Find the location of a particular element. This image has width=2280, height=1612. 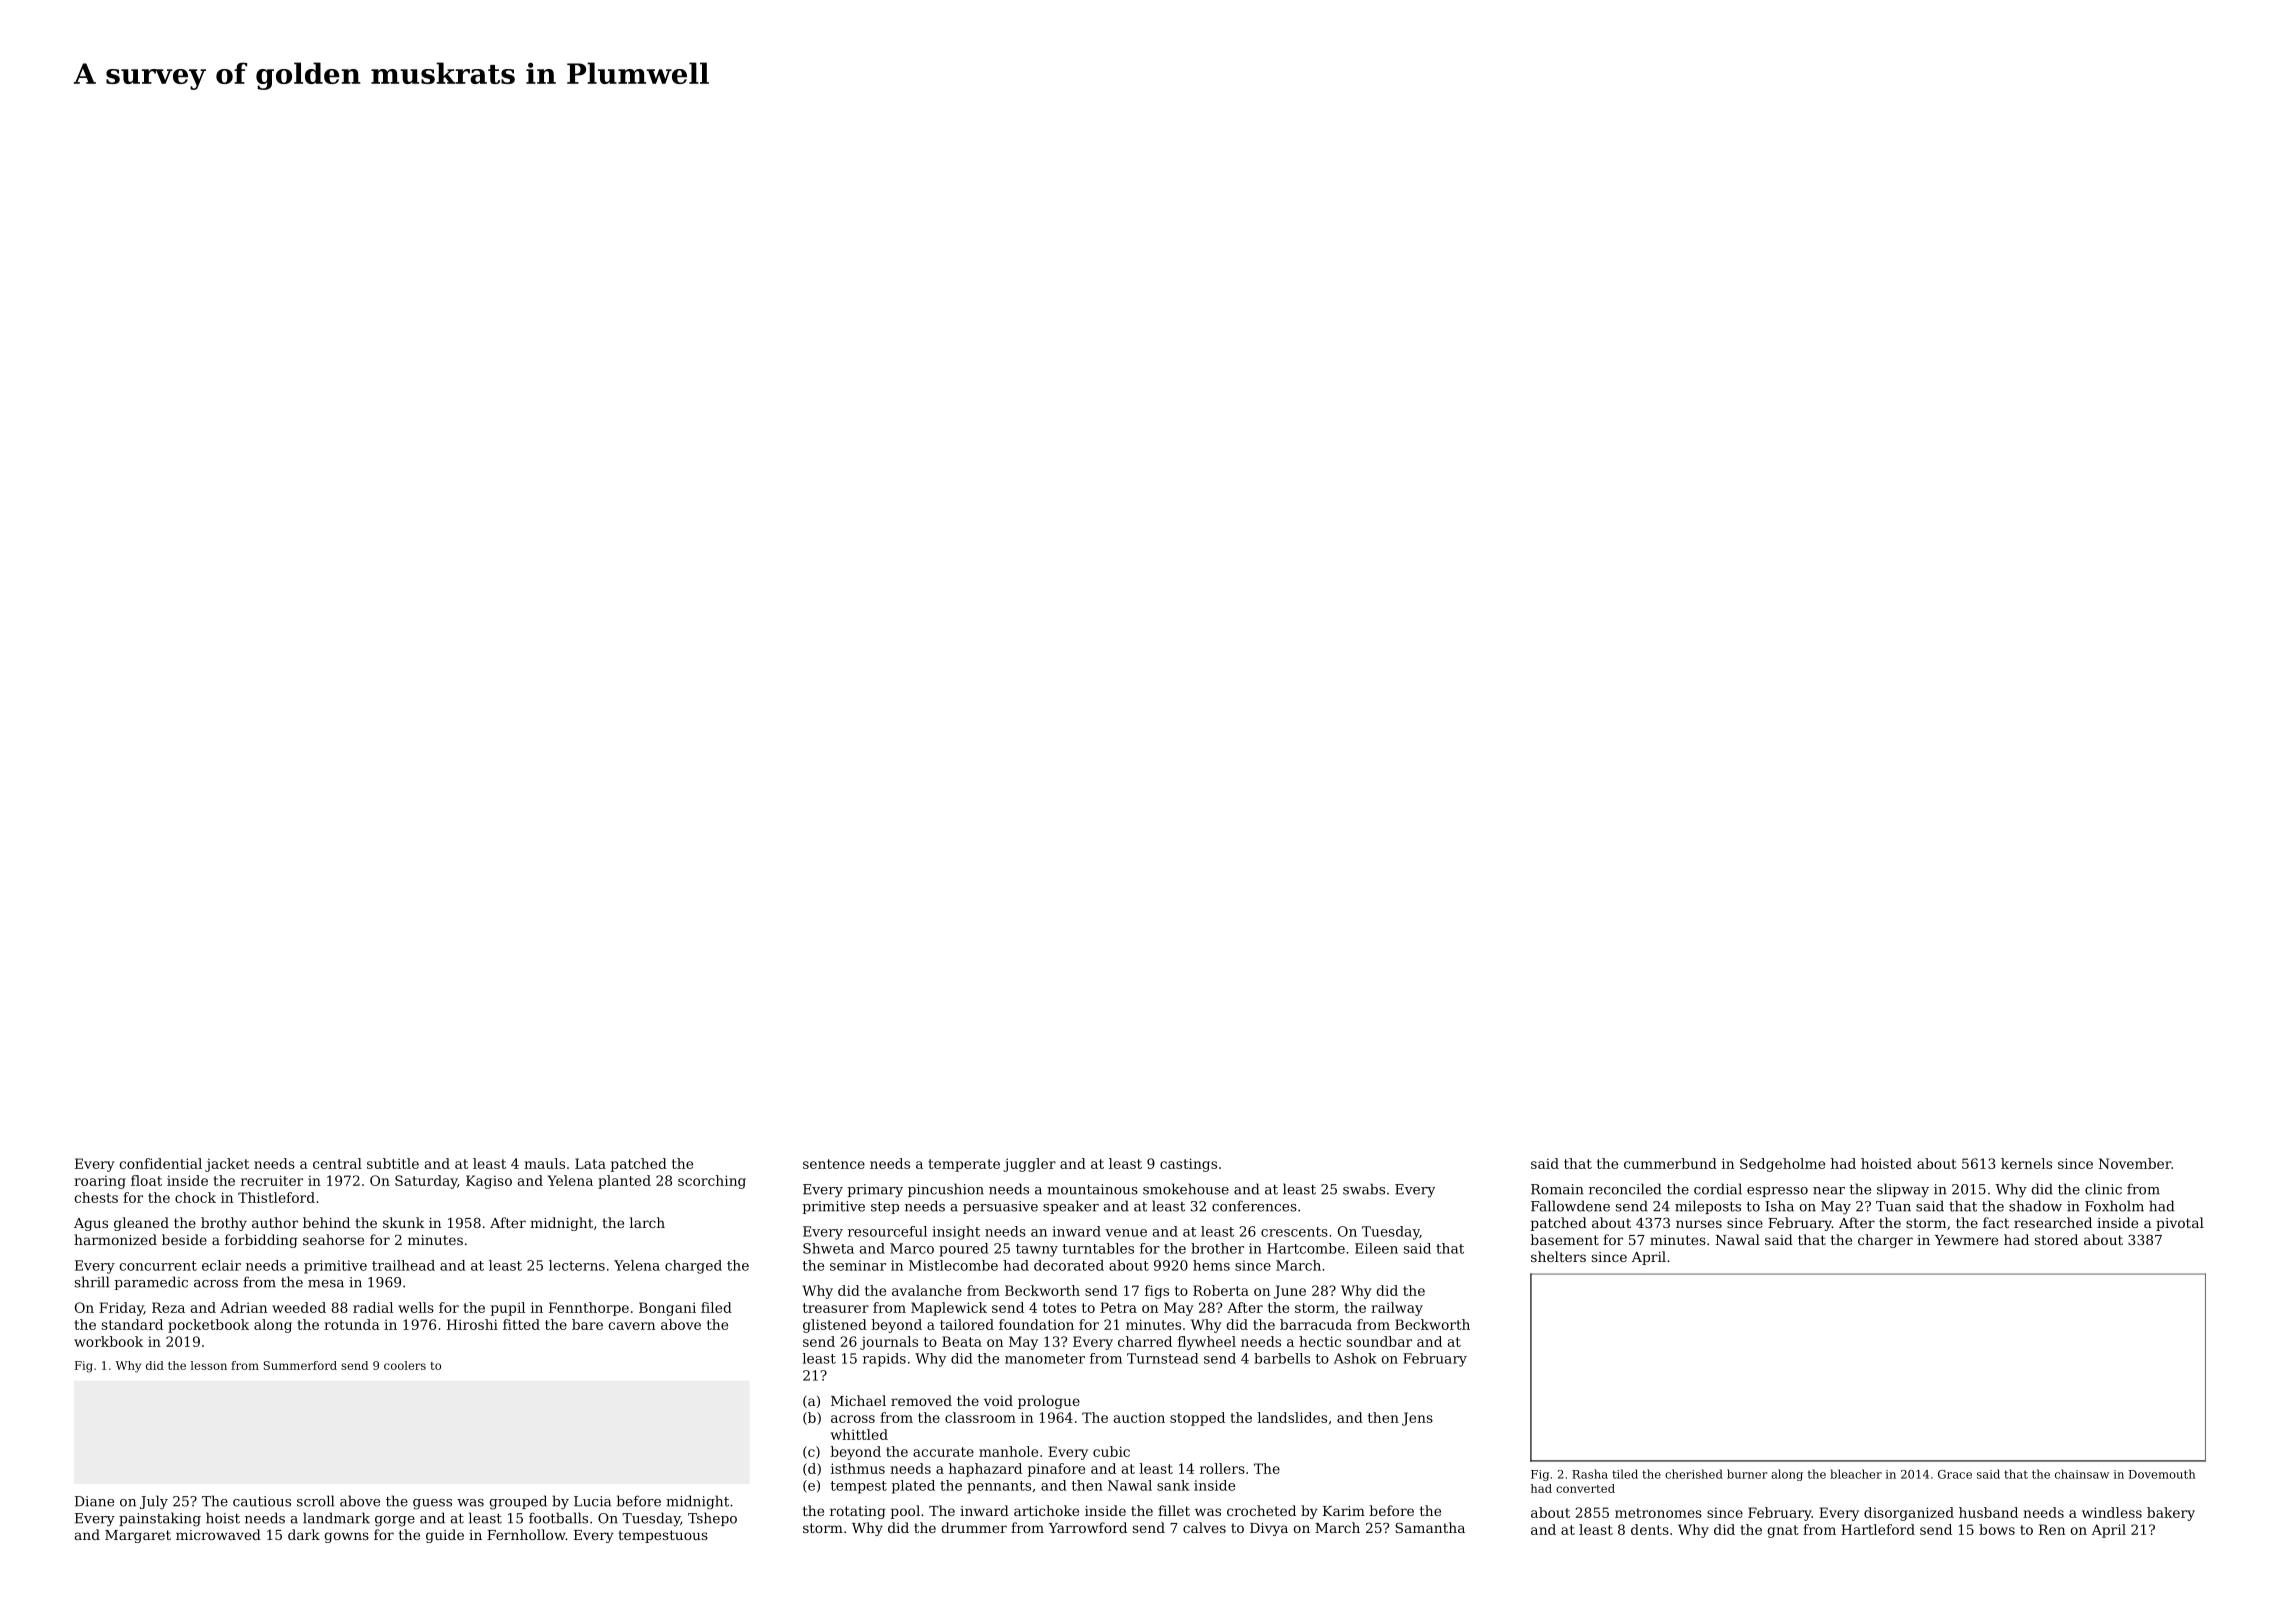

confidential is located at coordinates (160, 1163).
